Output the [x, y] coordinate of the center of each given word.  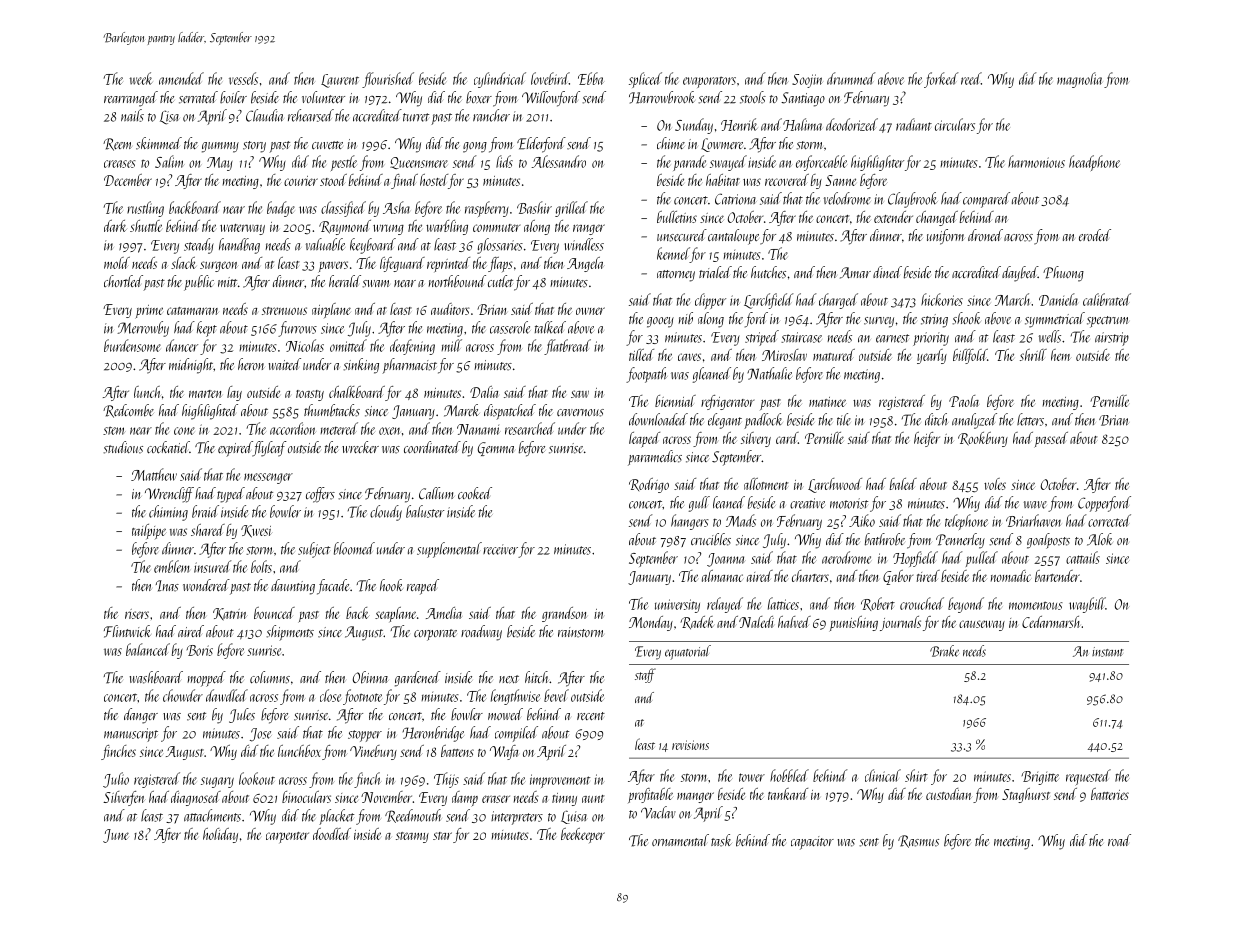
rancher [491, 115]
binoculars [306, 797]
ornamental [680, 840]
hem [1061, 355]
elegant [725, 421]
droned [985, 235]
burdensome [132, 345]
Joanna [725, 560]
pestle [344, 163]
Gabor [898, 577]
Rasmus [918, 841]
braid [205, 511]
